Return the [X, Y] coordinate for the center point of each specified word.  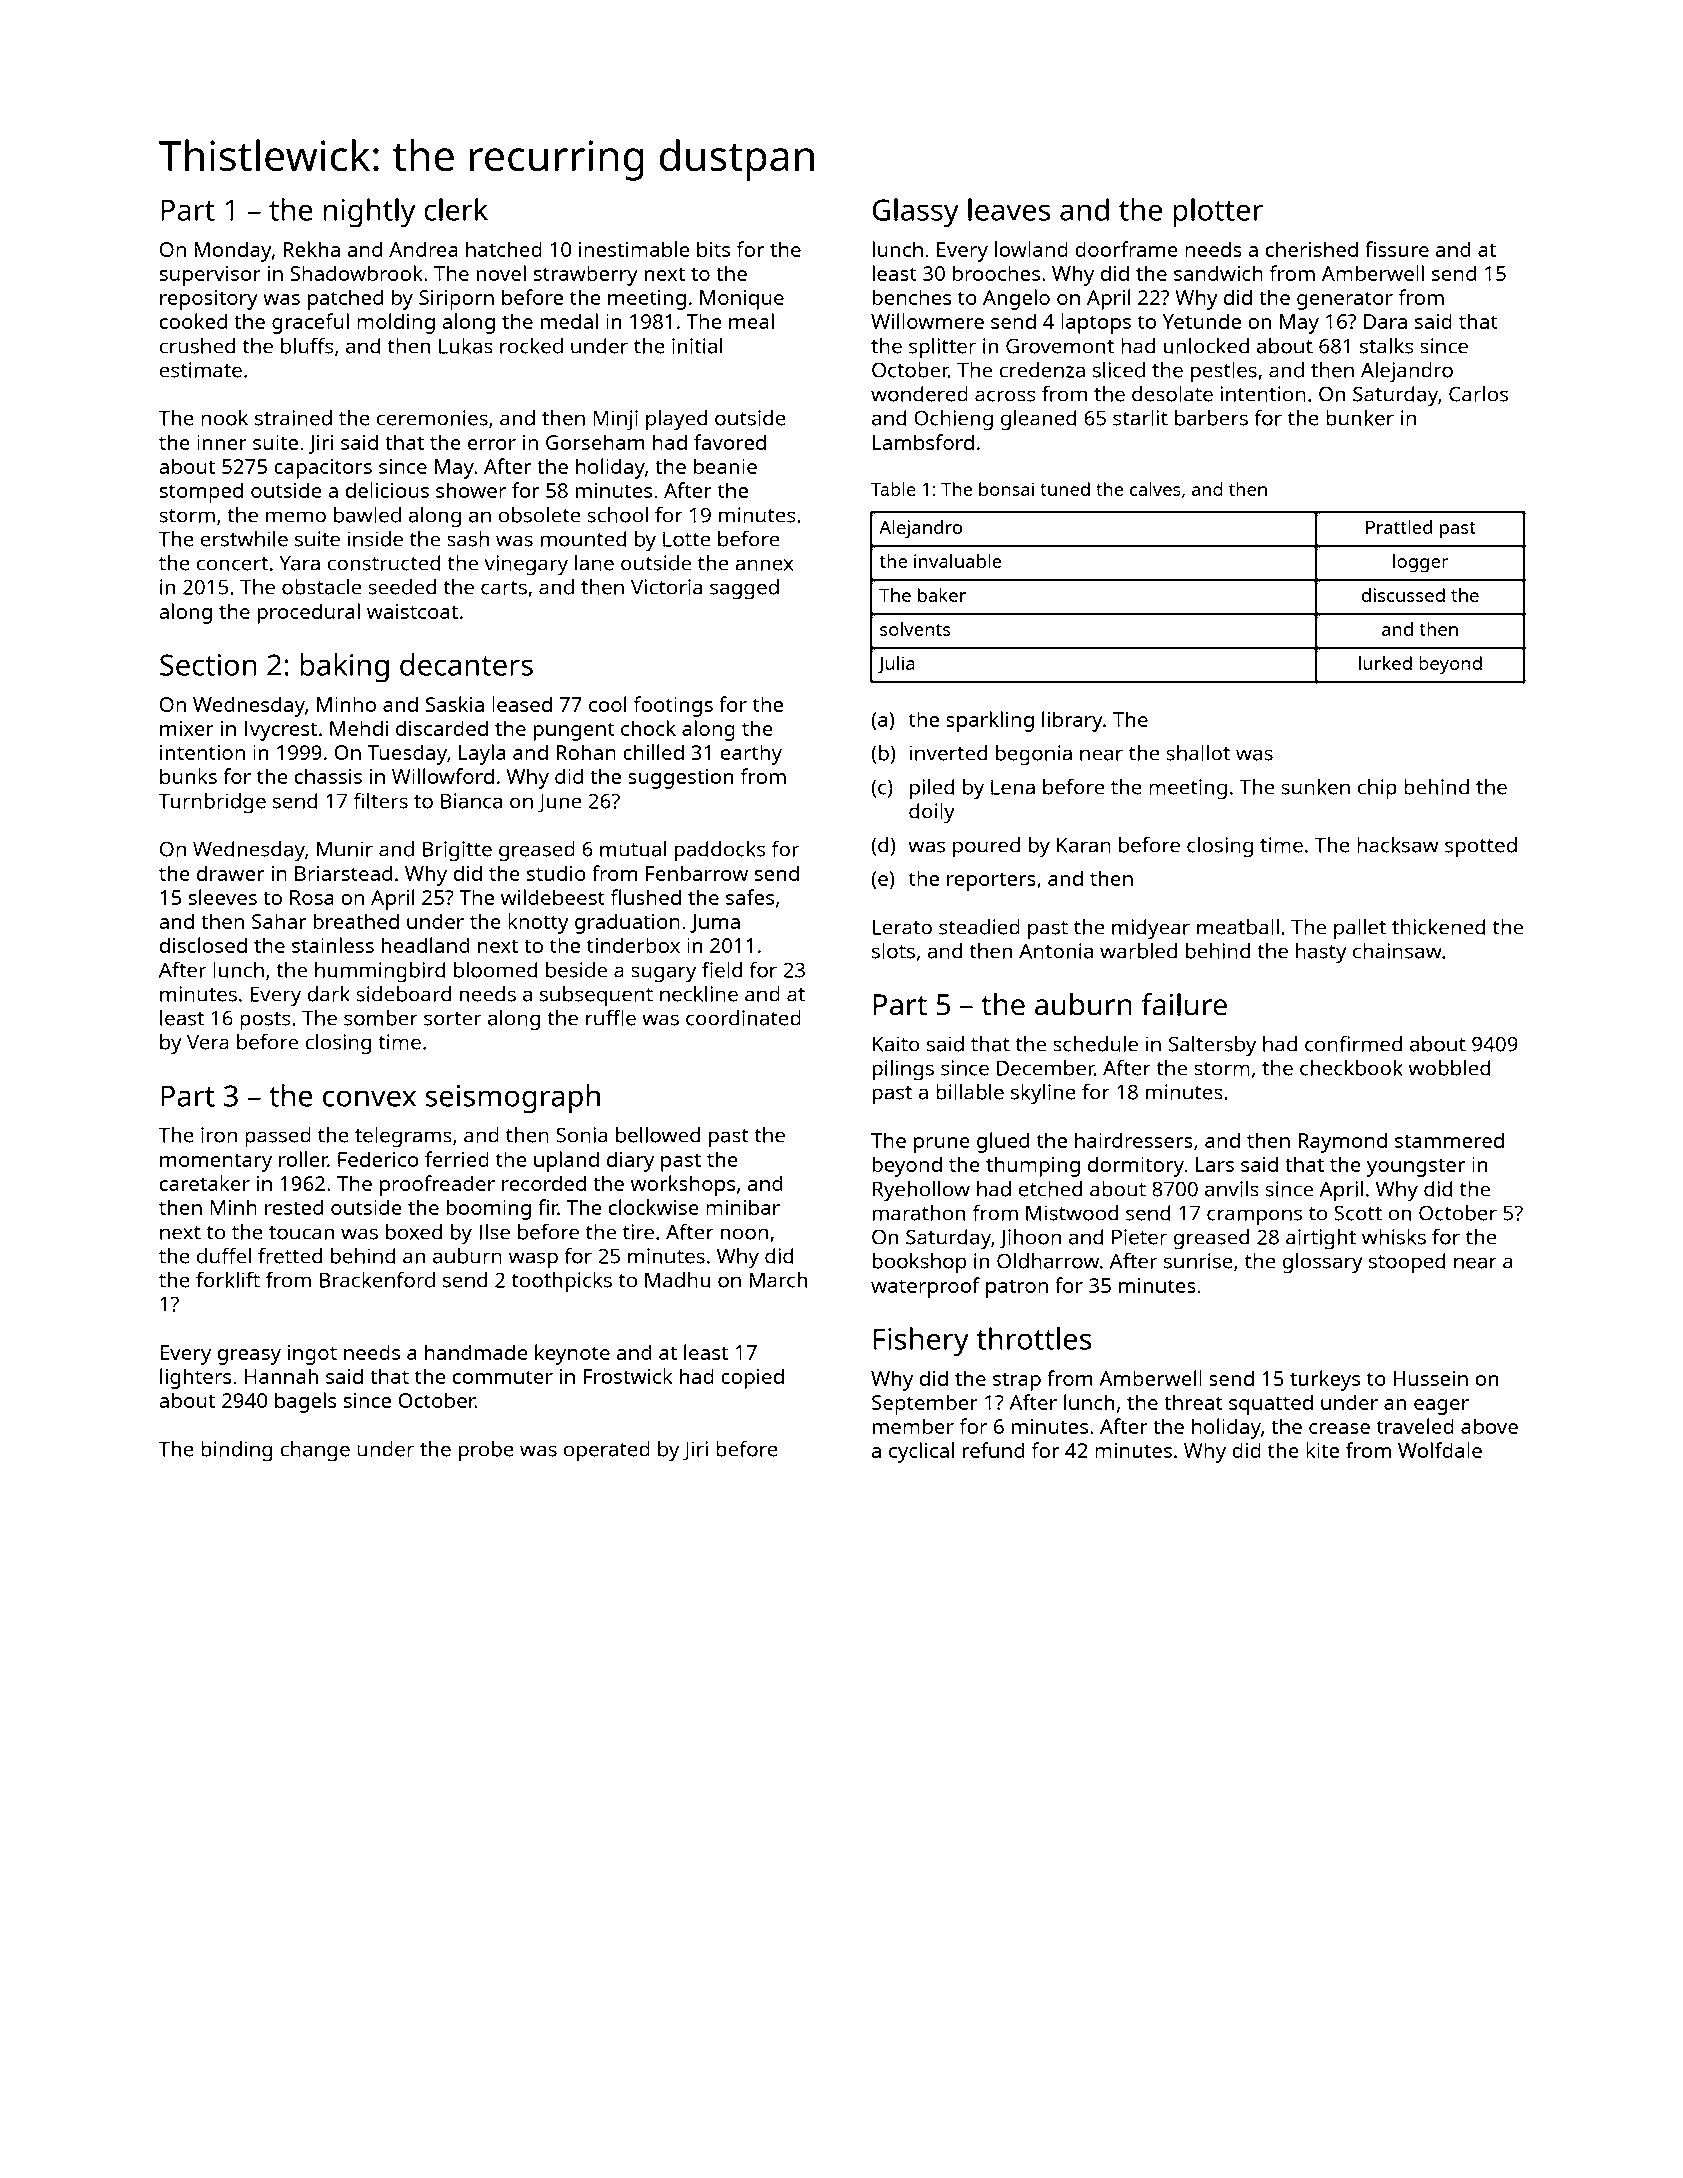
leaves [1009, 209]
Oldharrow [1048, 1261]
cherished [1312, 249]
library [1072, 721]
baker [942, 595]
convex [369, 1098]
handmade [476, 1352]
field [722, 969]
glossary [1322, 1263]
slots [893, 951]
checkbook [1351, 1068]
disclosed [203, 945]
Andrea [423, 249]
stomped [201, 492]
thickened [1439, 927]
